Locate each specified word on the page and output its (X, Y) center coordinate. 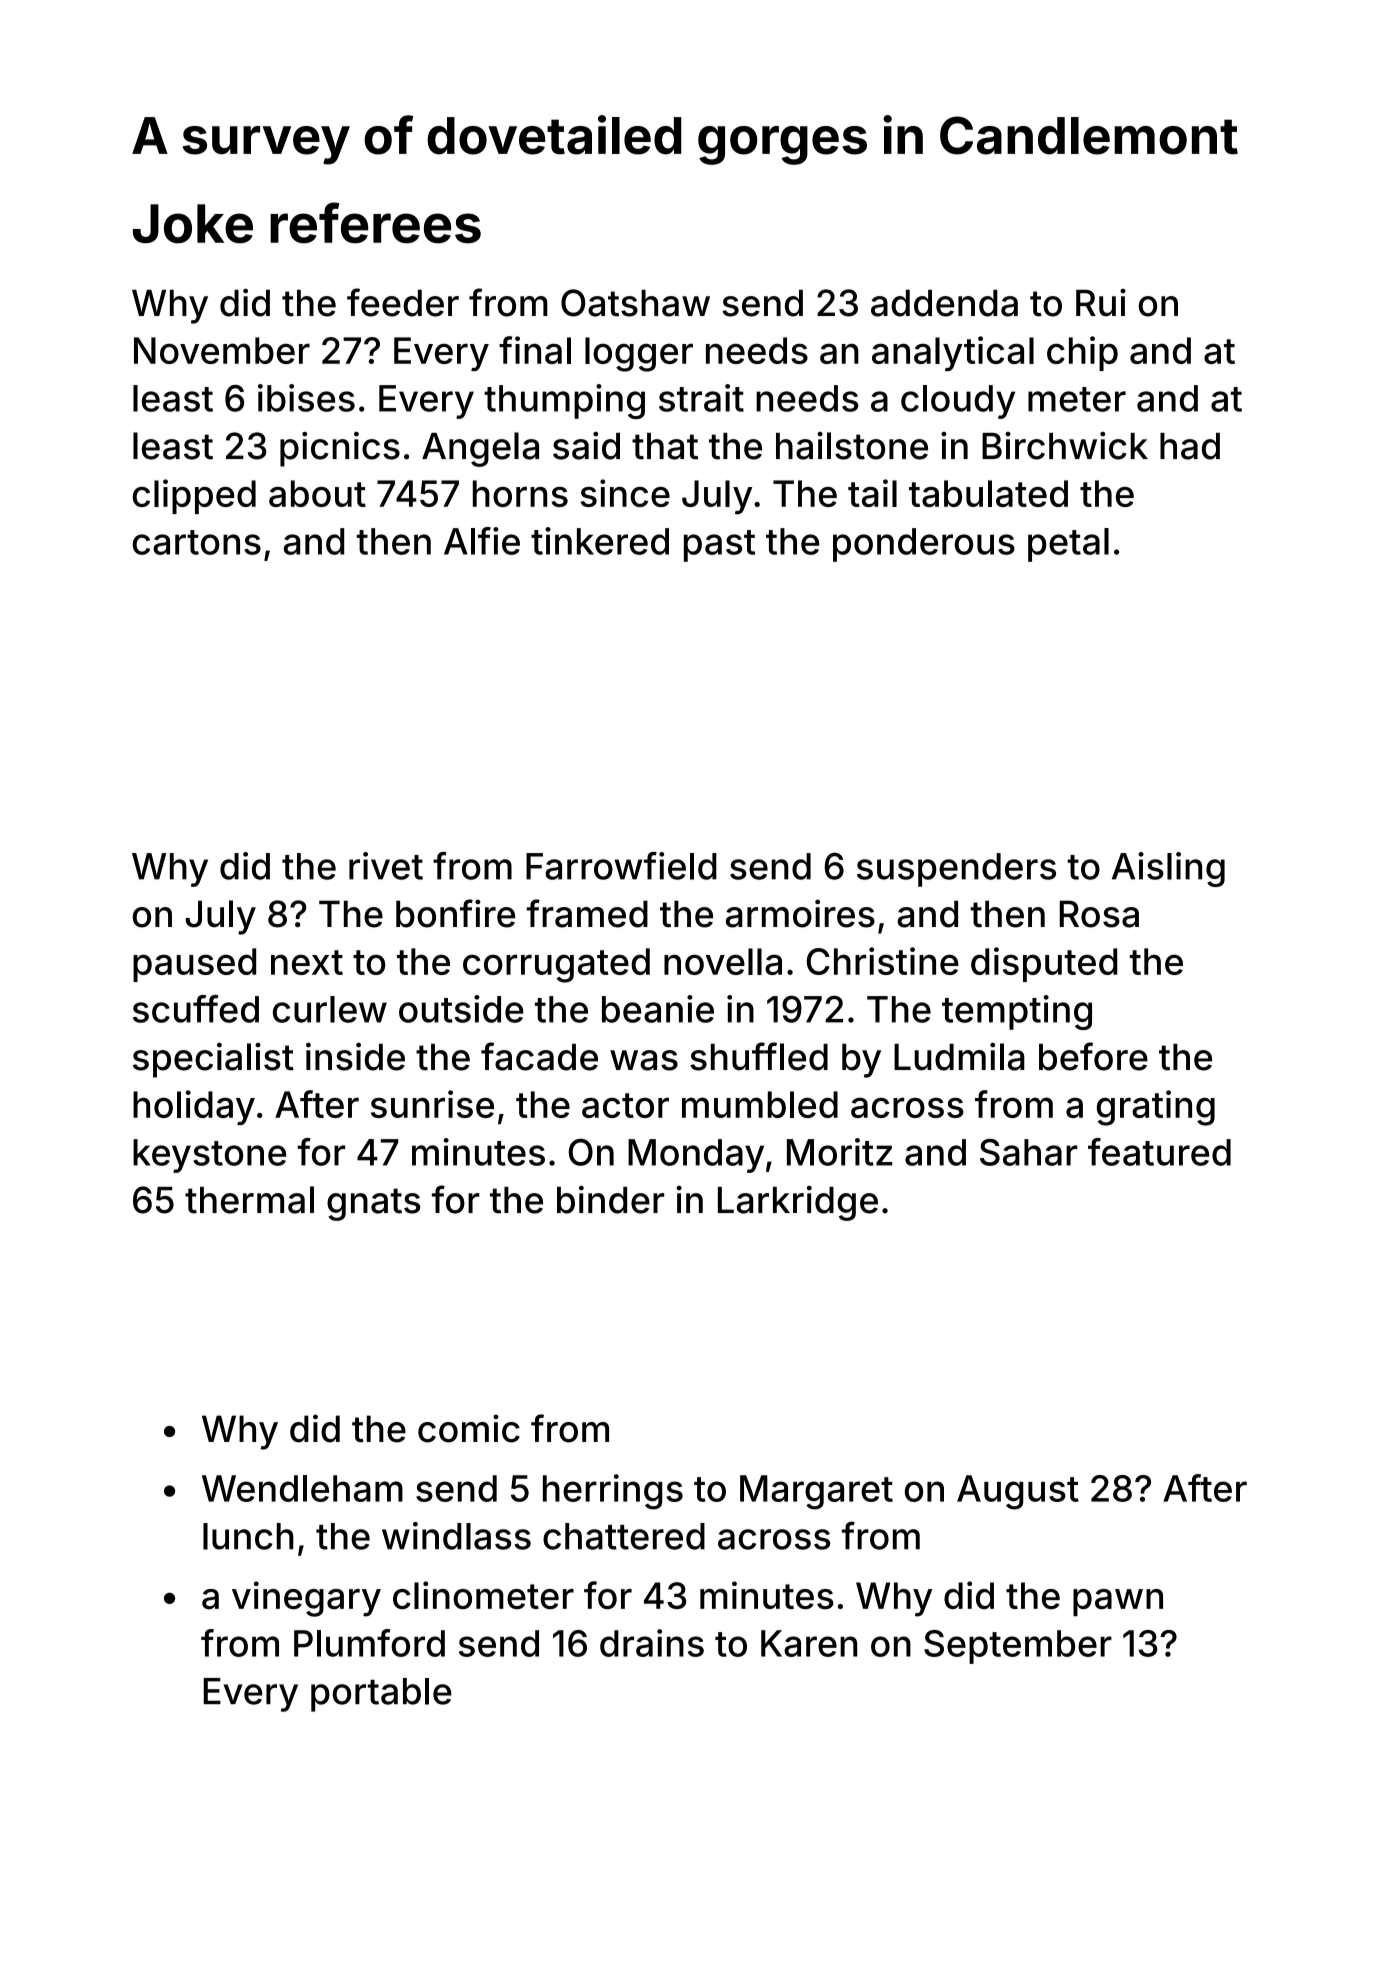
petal (1068, 545)
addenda (944, 303)
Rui (1101, 303)
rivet (386, 866)
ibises (306, 398)
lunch (248, 1536)
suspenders (956, 870)
